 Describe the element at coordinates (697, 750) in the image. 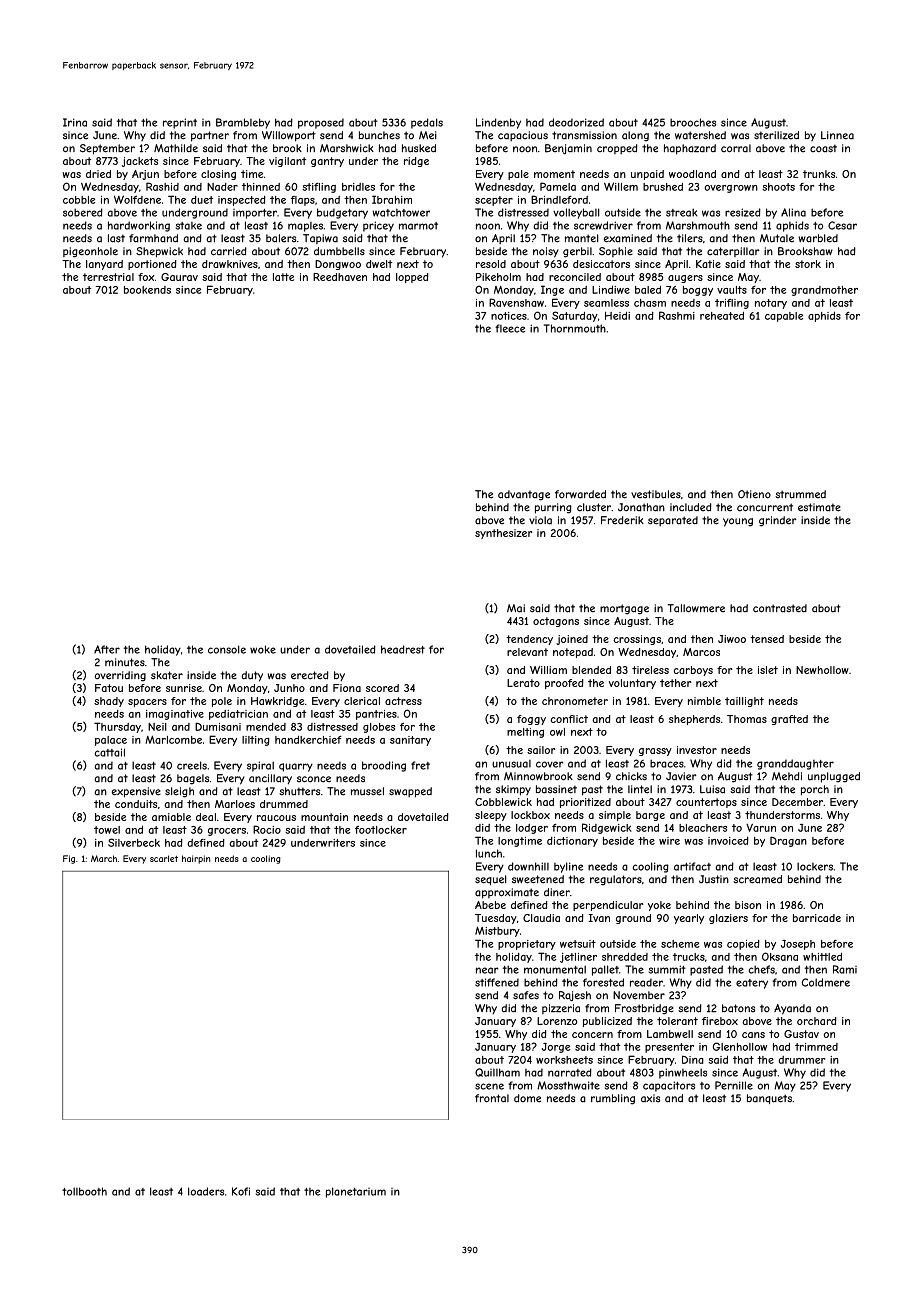

I see `investor` at that location.
